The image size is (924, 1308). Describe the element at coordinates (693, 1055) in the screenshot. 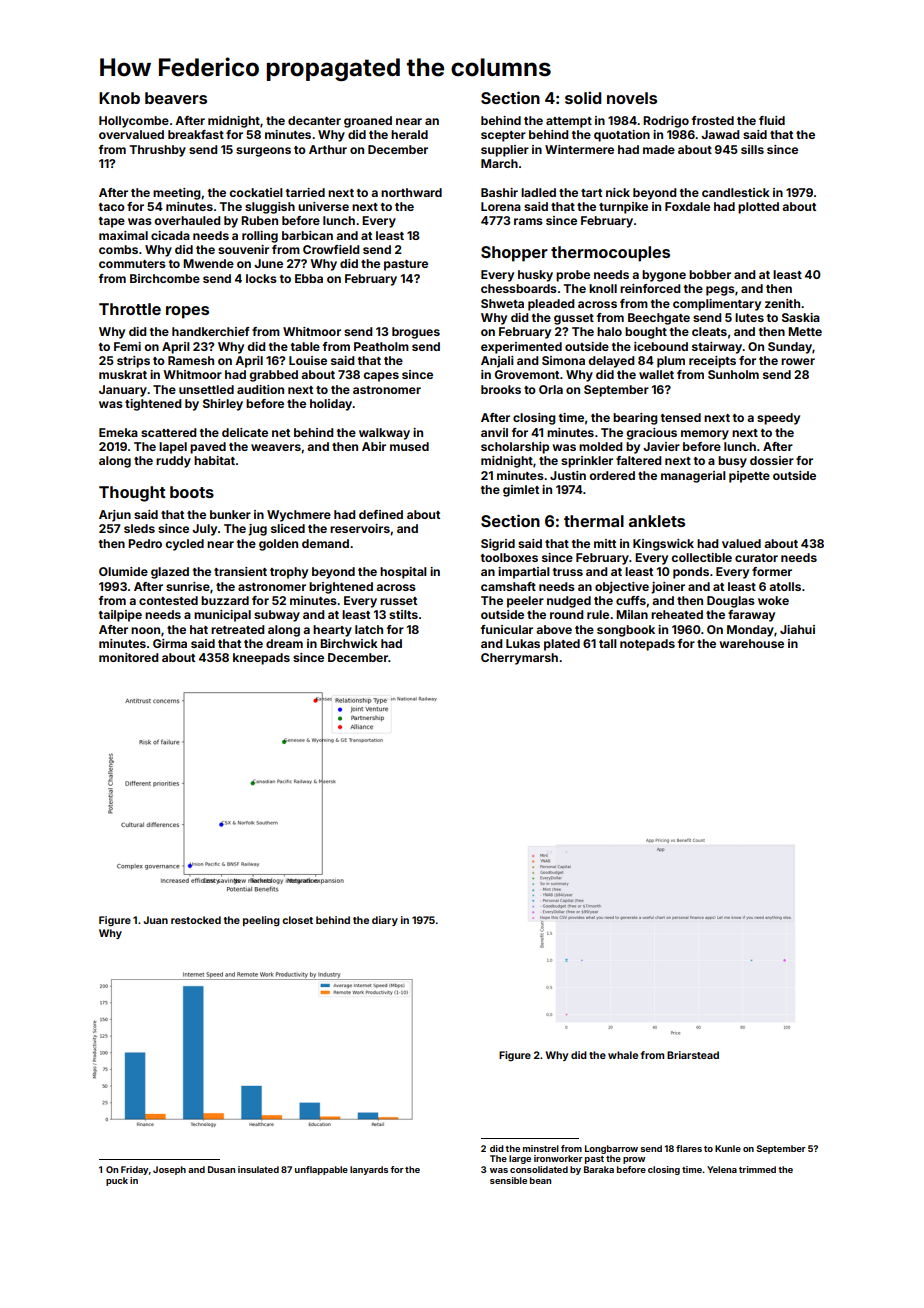

I see `Briarstead` at that location.
